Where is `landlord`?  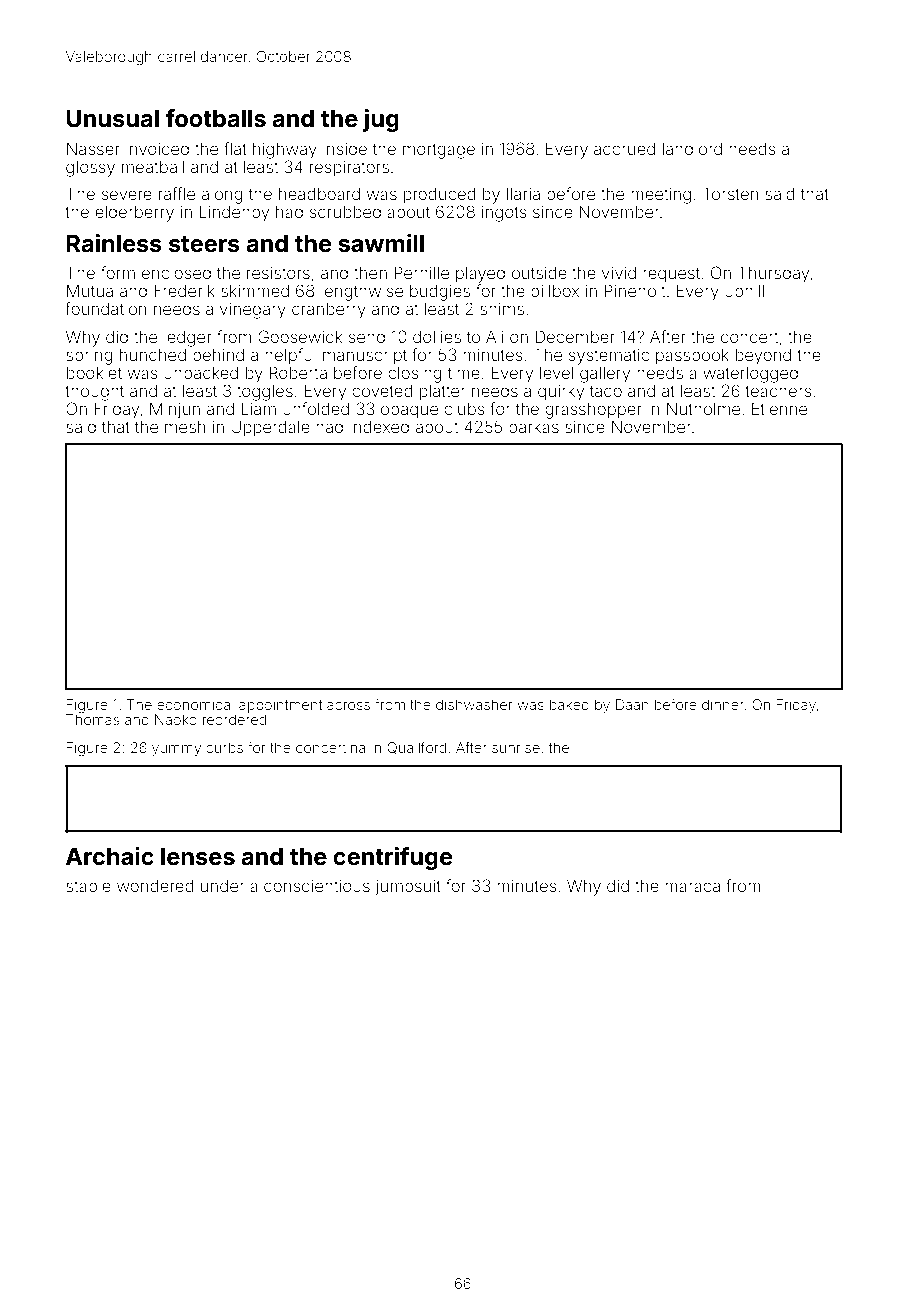
landlord is located at coordinates (692, 149).
